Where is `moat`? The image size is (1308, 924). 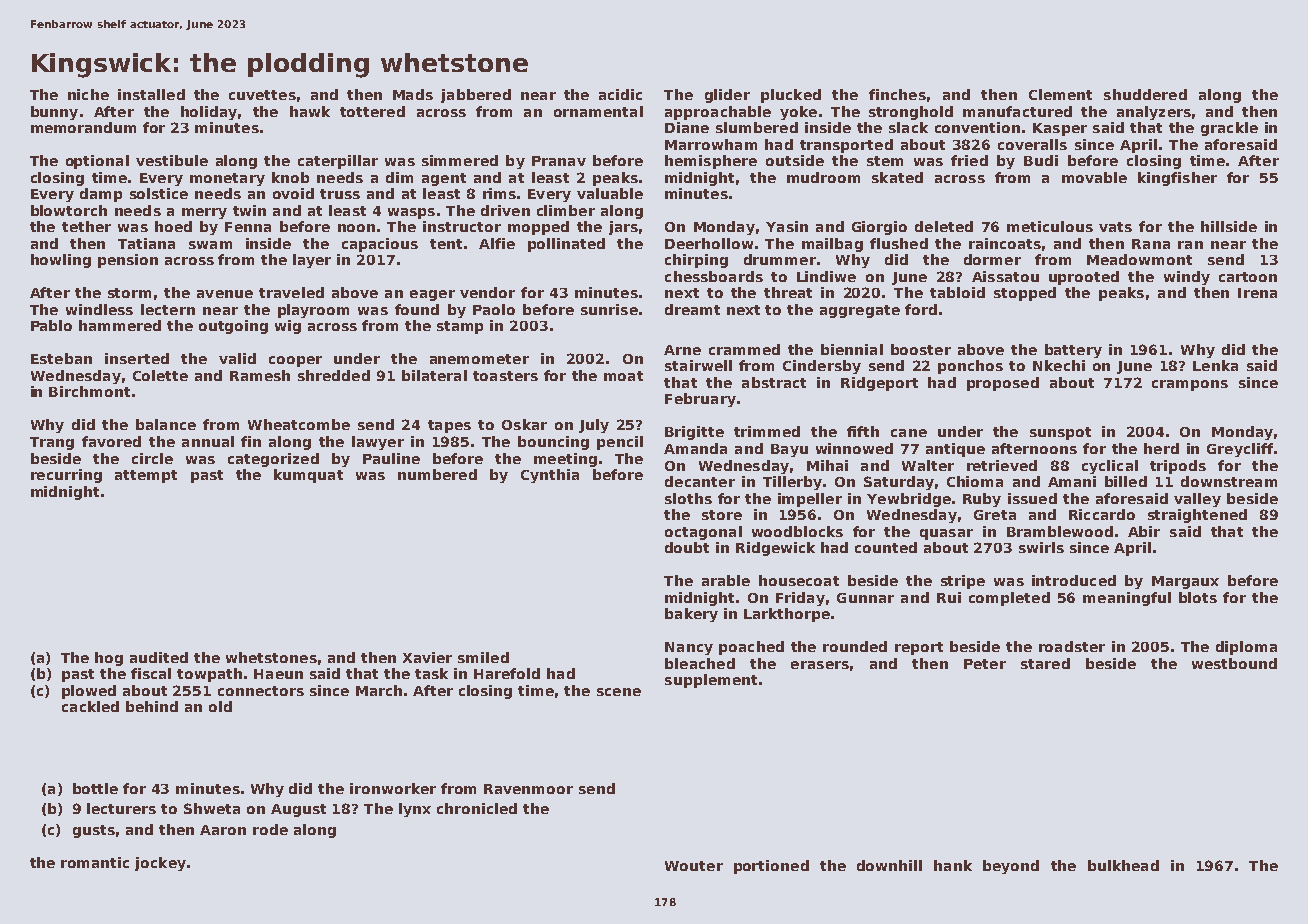
moat is located at coordinates (623, 376).
